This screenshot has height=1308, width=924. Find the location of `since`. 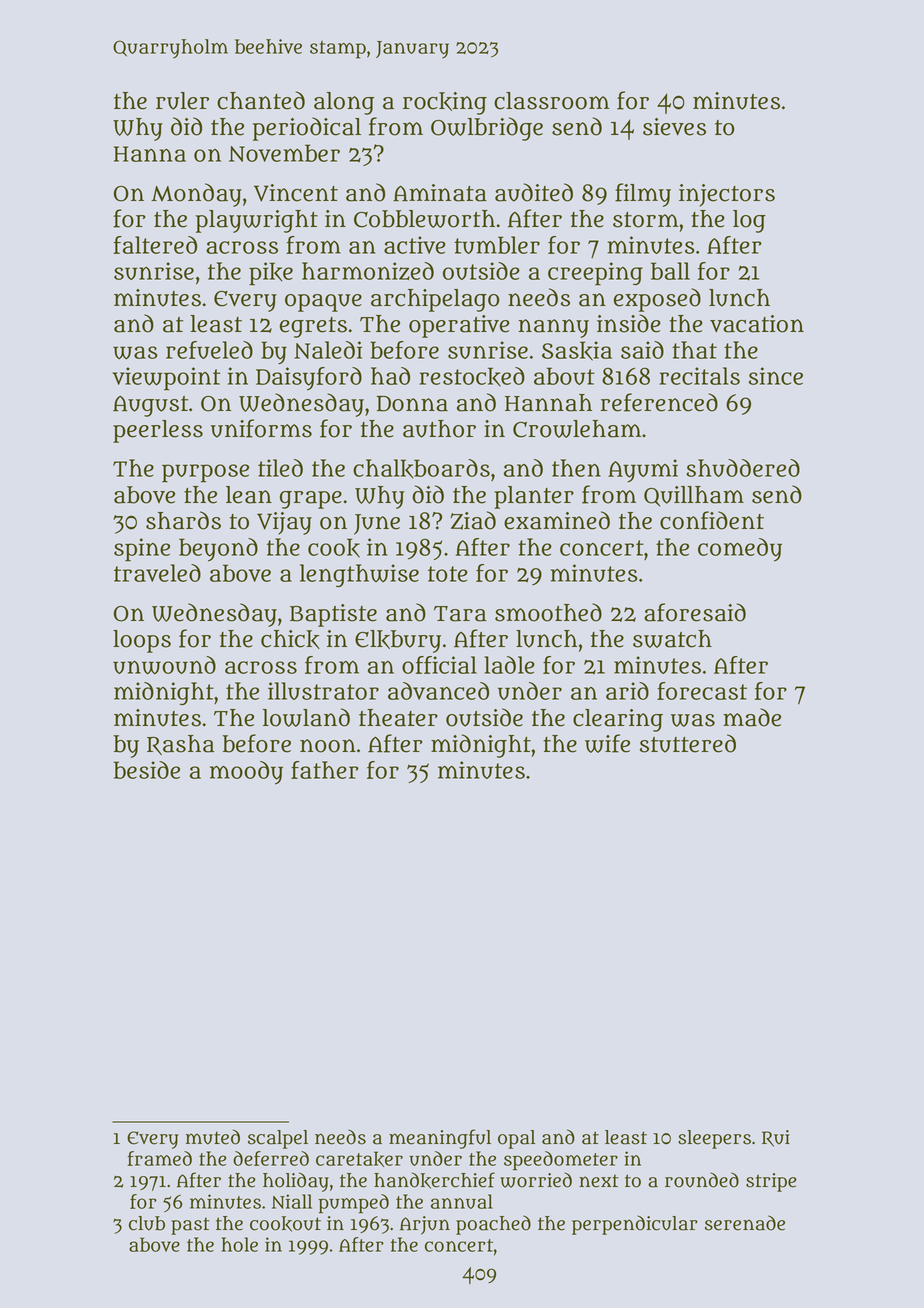

since is located at coordinates (776, 376).
